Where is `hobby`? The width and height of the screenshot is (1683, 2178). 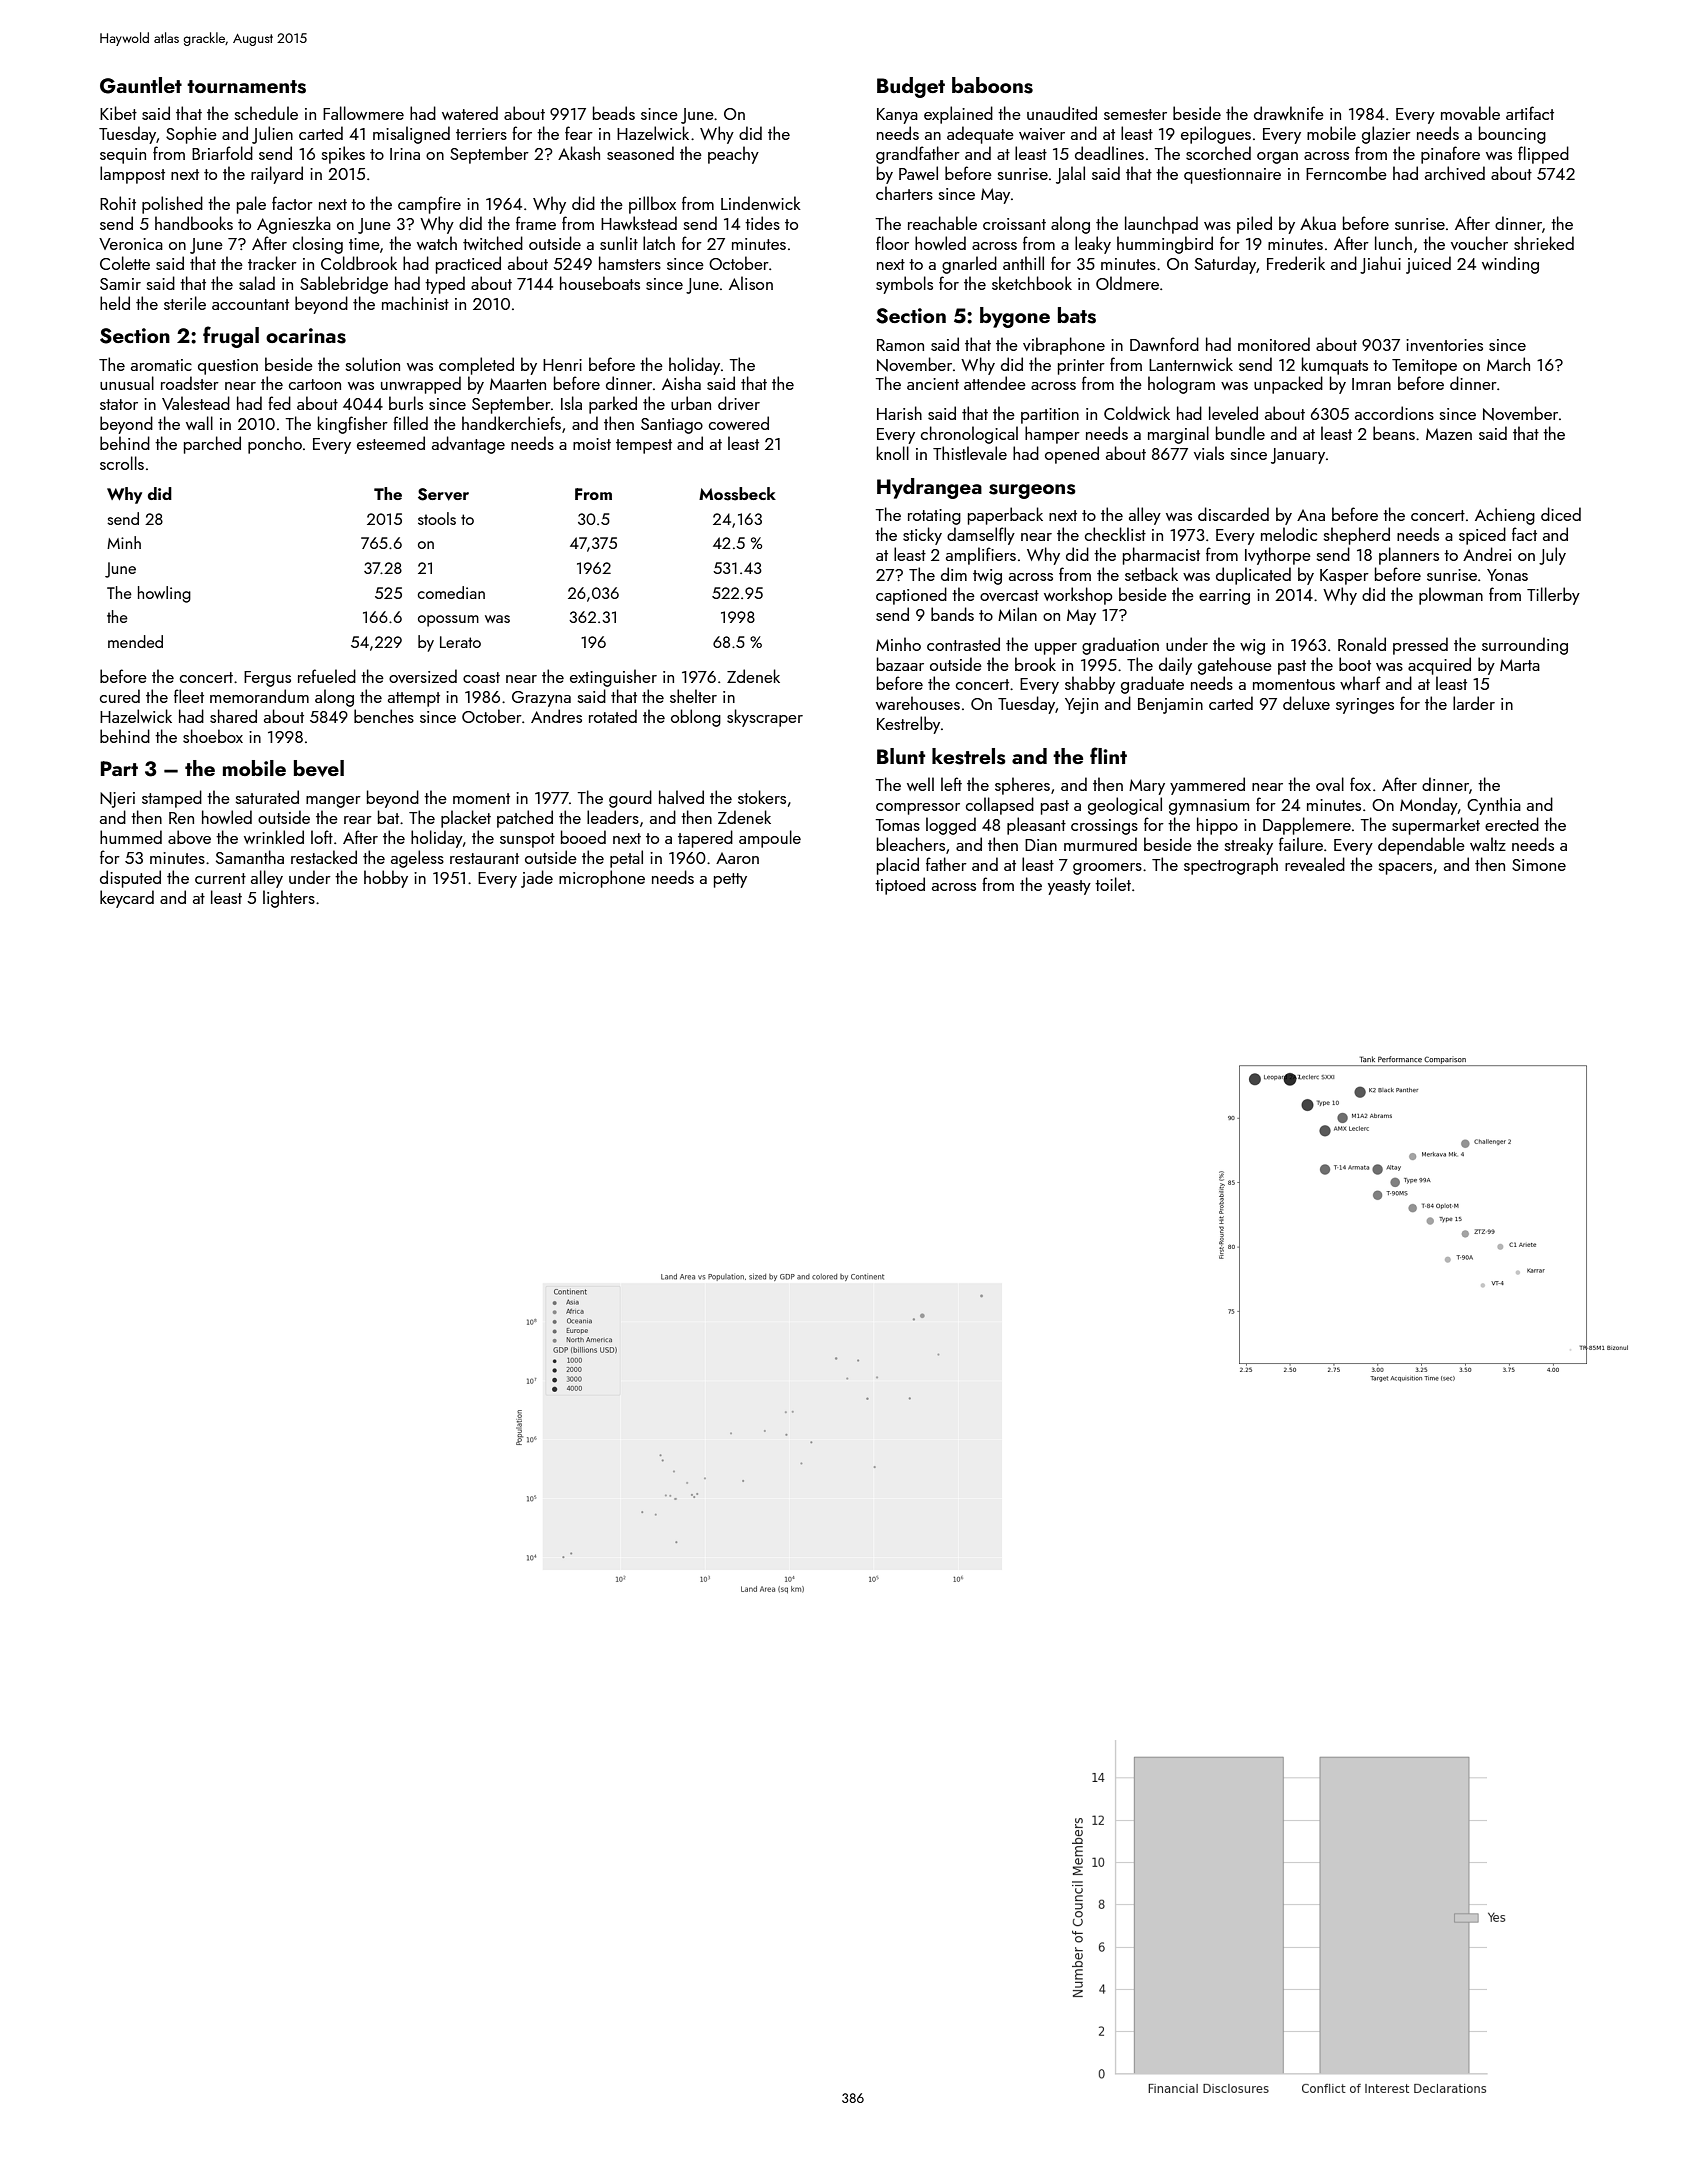 hobby is located at coordinates (386, 879).
